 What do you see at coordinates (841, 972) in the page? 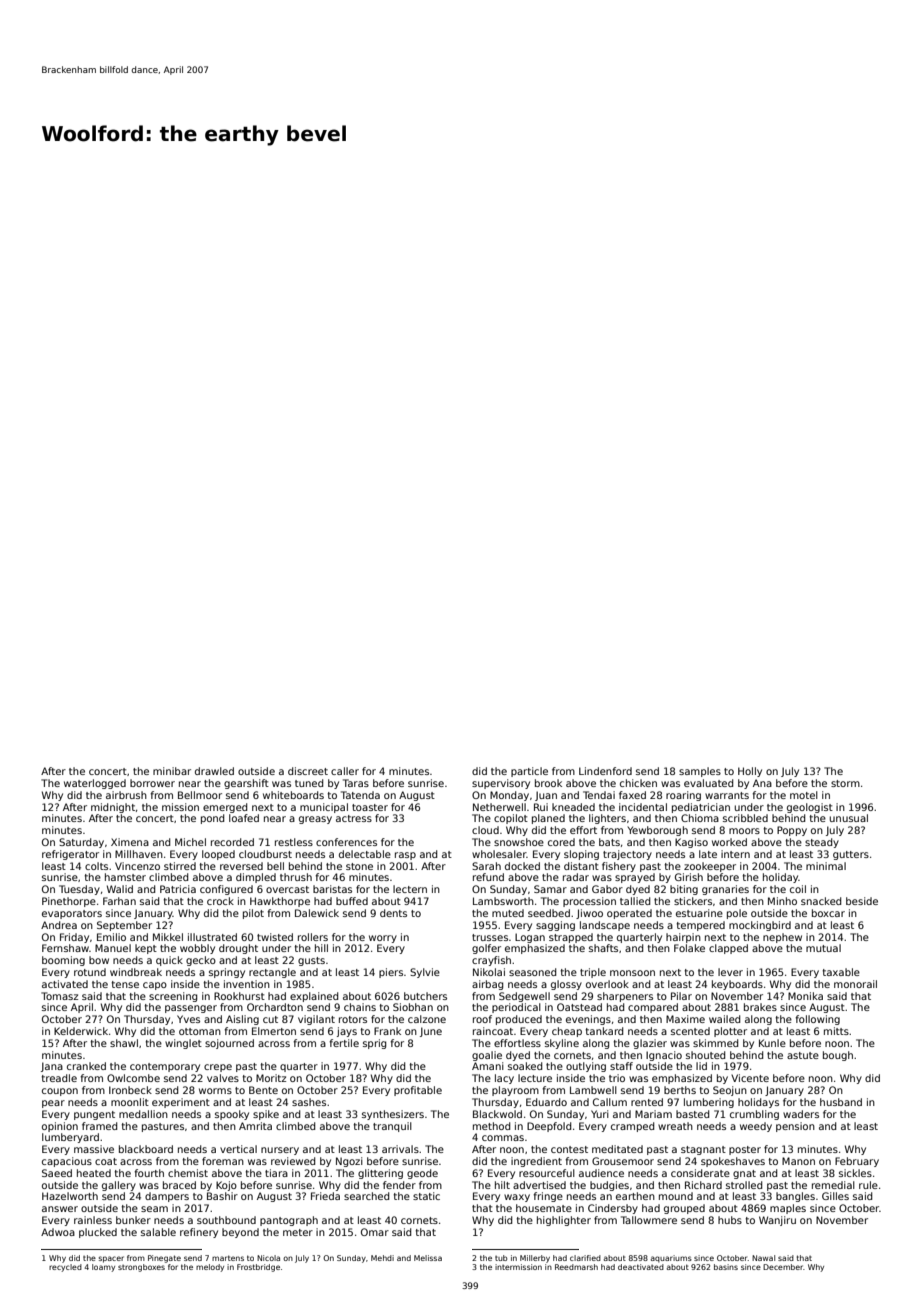
I see `taxable` at bounding box center [841, 972].
